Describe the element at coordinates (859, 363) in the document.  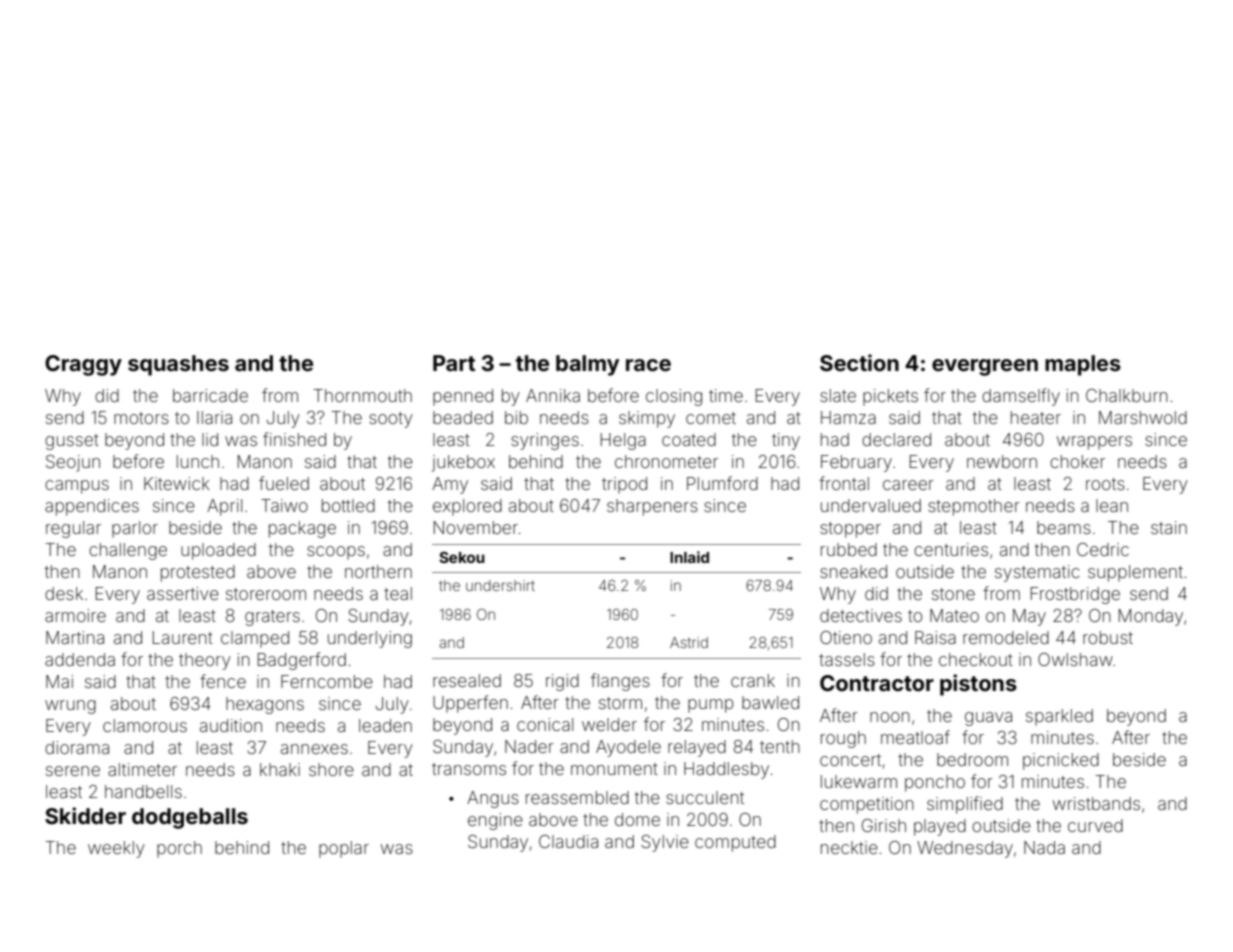
I see `Section` at that location.
